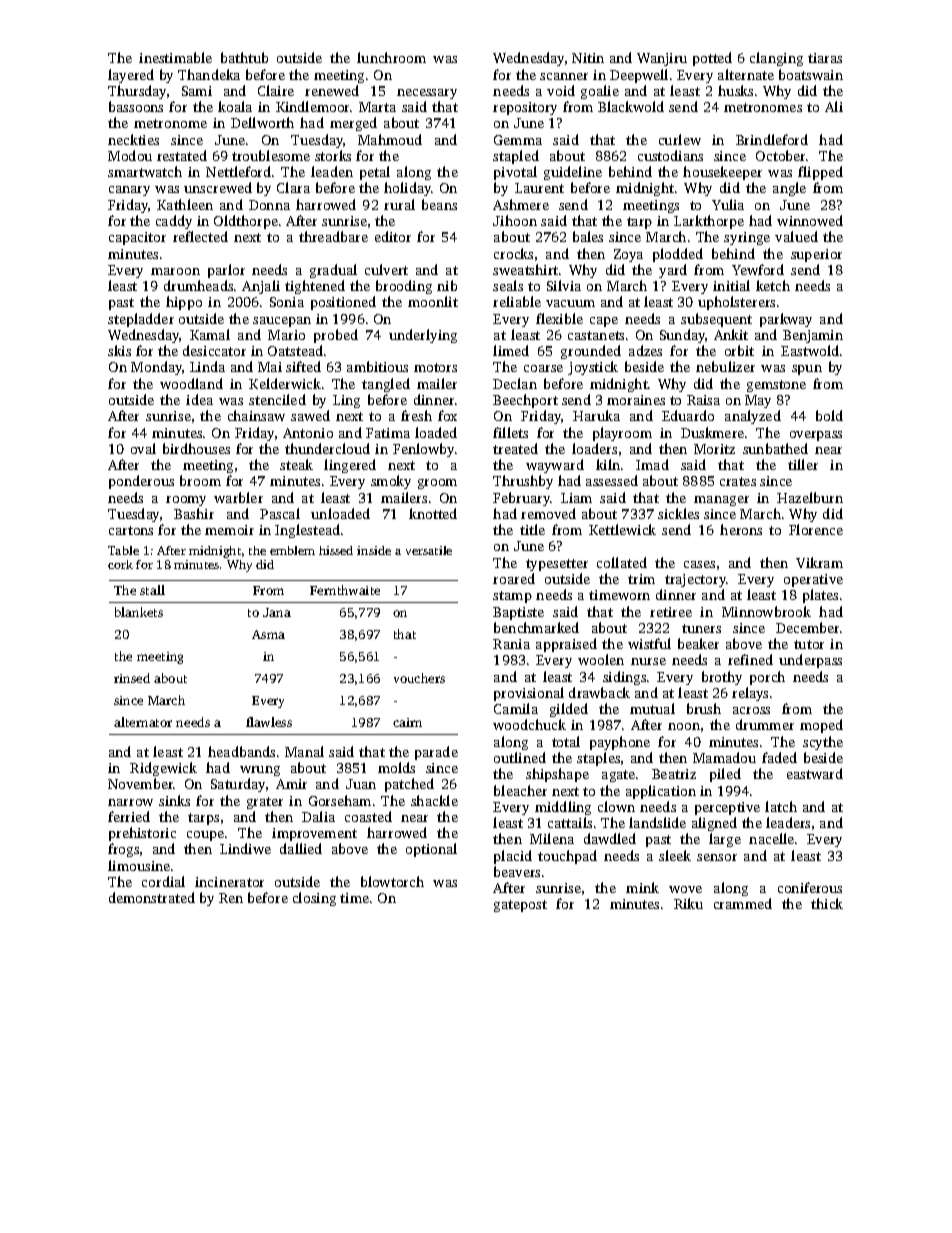 This page has width=952, height=1233. What do you see at coordinates (292, 550) in the page?
I see `emblem` at bounding box center [292, 550].
